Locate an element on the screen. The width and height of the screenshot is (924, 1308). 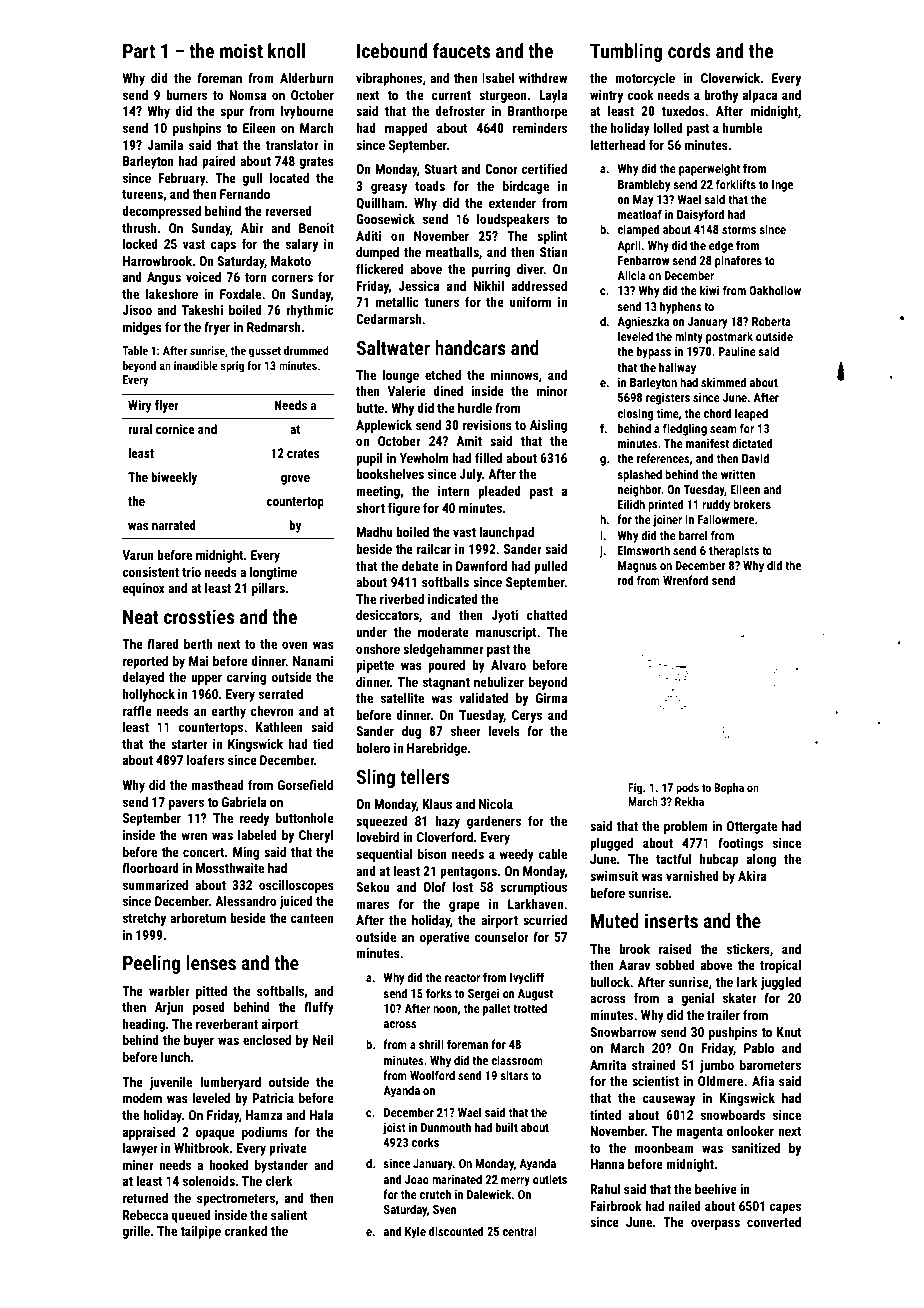
riverbed is located at coordinates (402, 599).
